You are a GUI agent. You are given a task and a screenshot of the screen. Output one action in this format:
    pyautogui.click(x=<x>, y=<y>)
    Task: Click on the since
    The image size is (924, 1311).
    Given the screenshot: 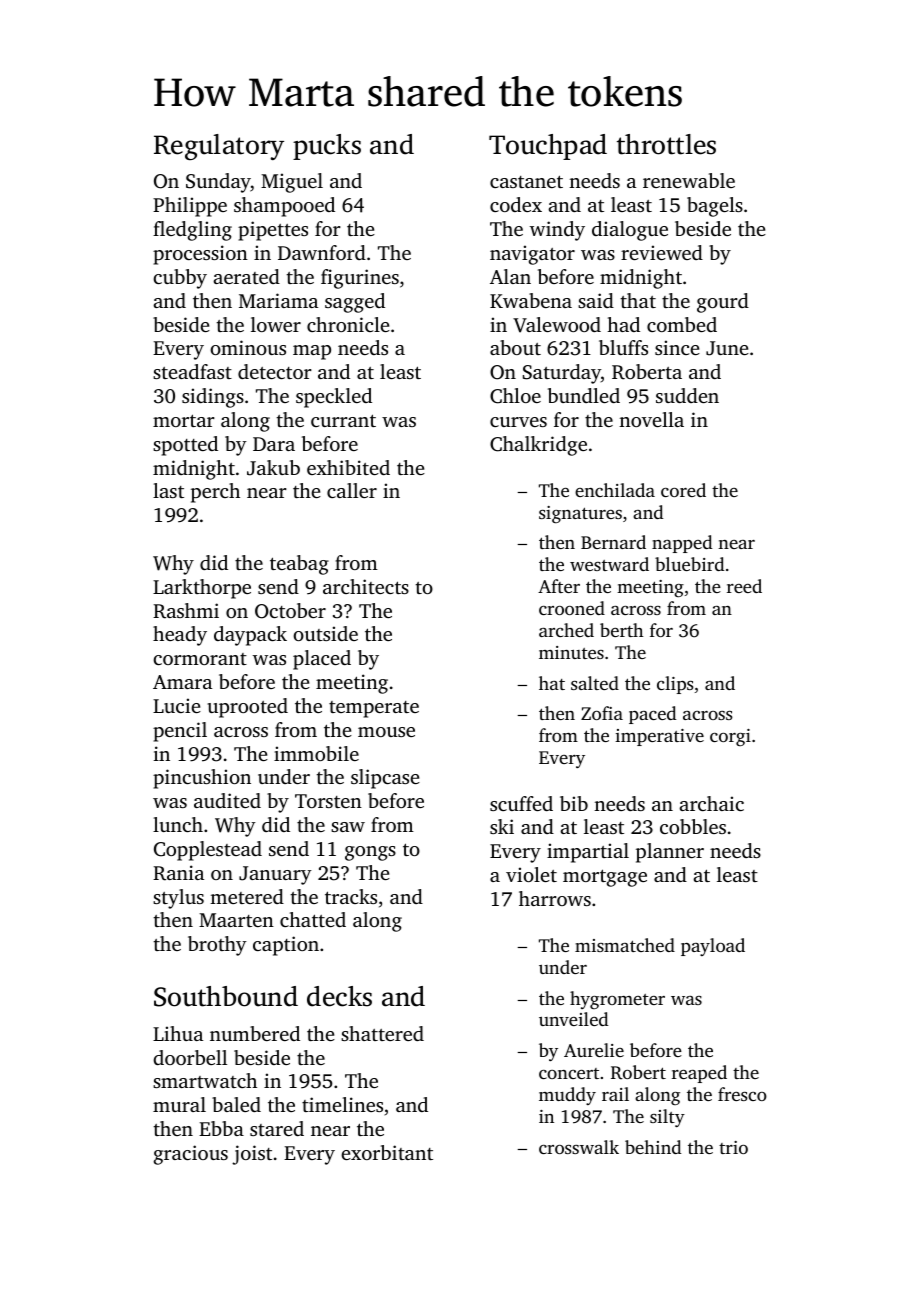 What is the action you would take?
    pyautogui.click(x=677, y=347)
